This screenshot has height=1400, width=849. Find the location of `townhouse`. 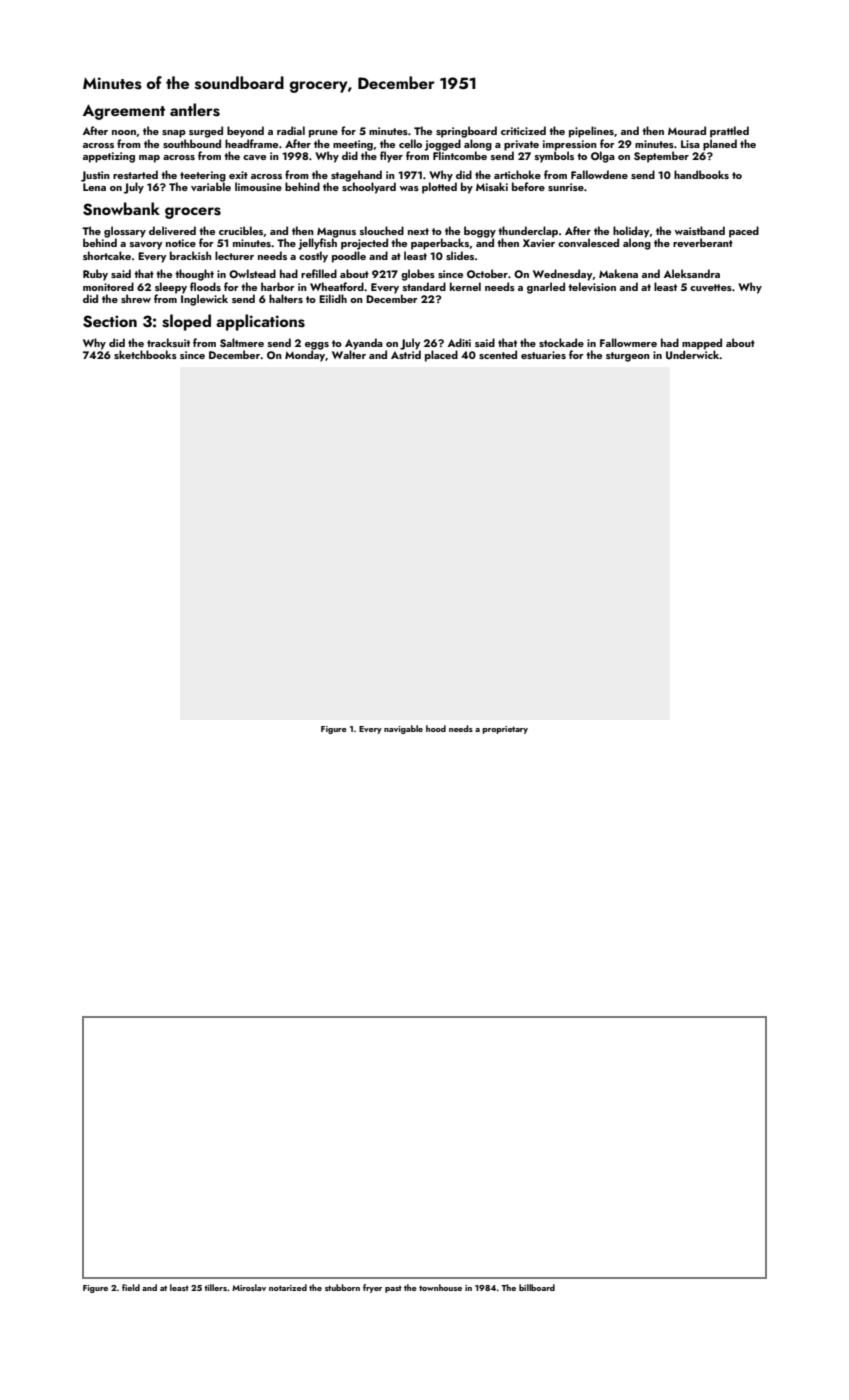

townhouse is located at coordinates (440, 1287).
